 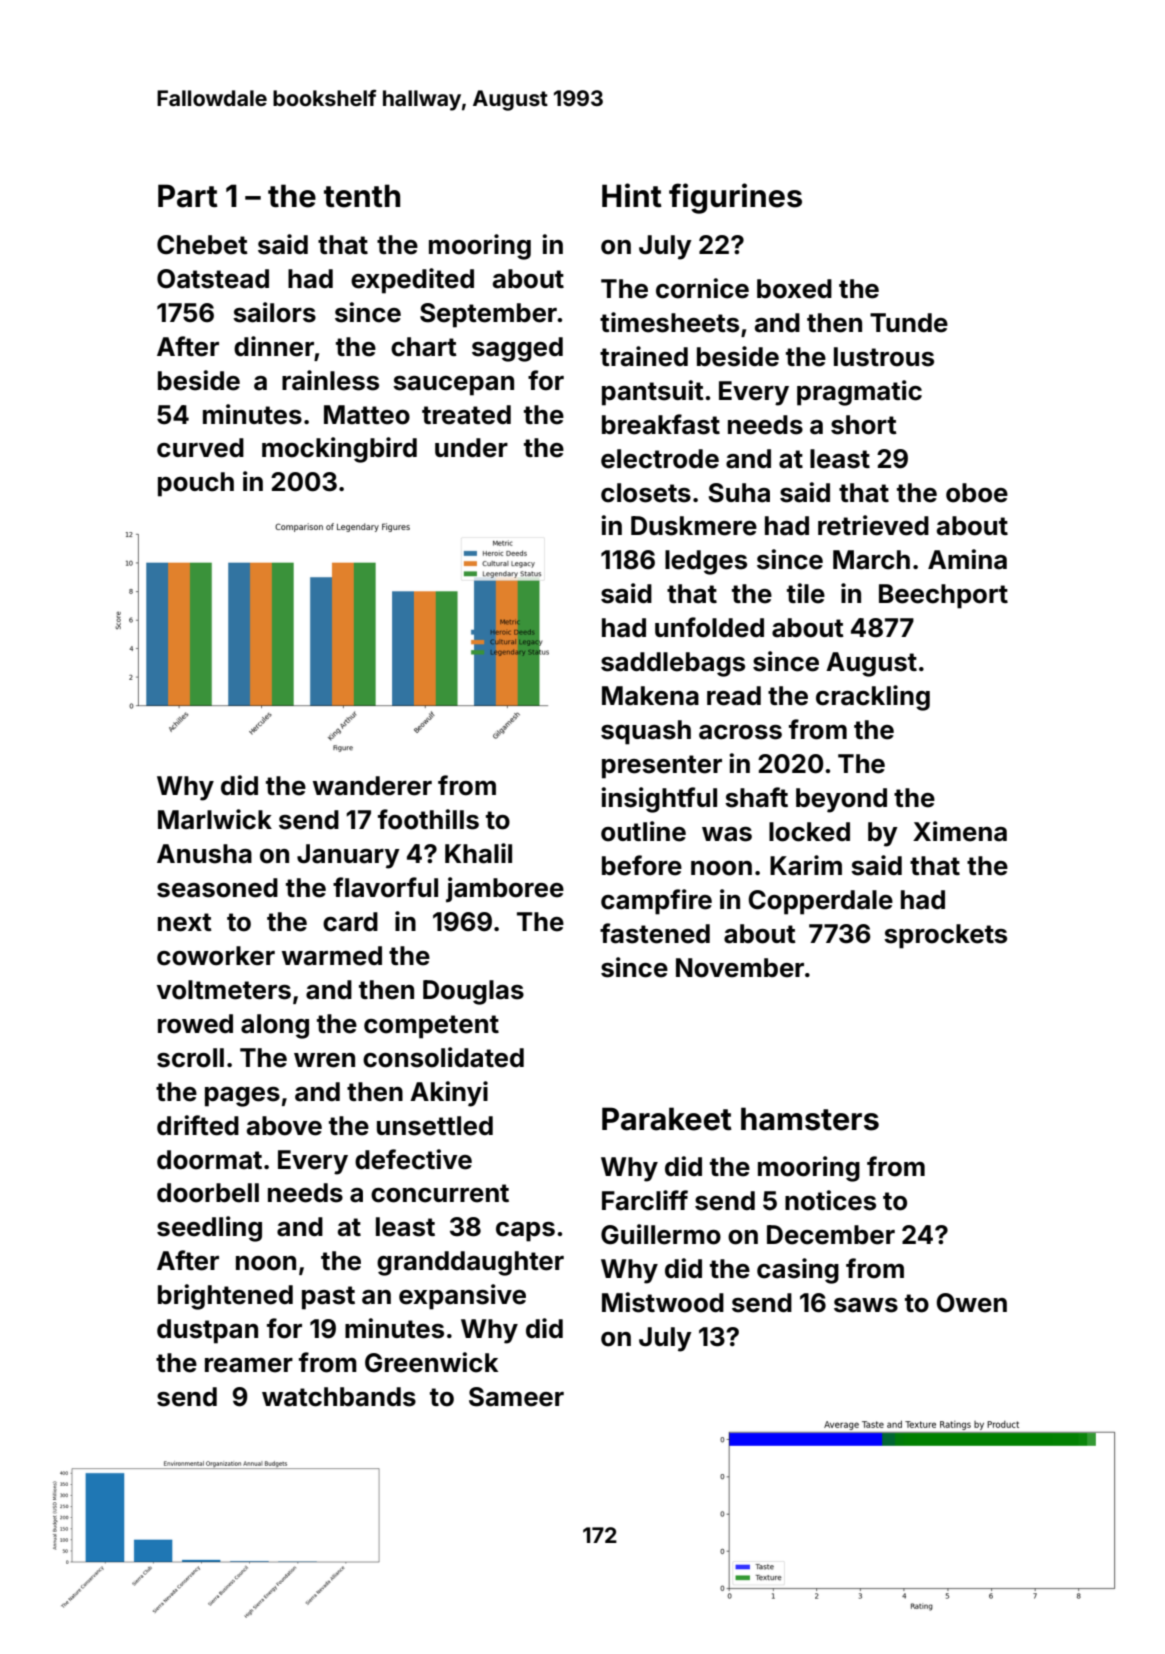 What do you see at coordinates (213, 279) in the page?
I see `Oatstead` at bounding box center [213, 279].
